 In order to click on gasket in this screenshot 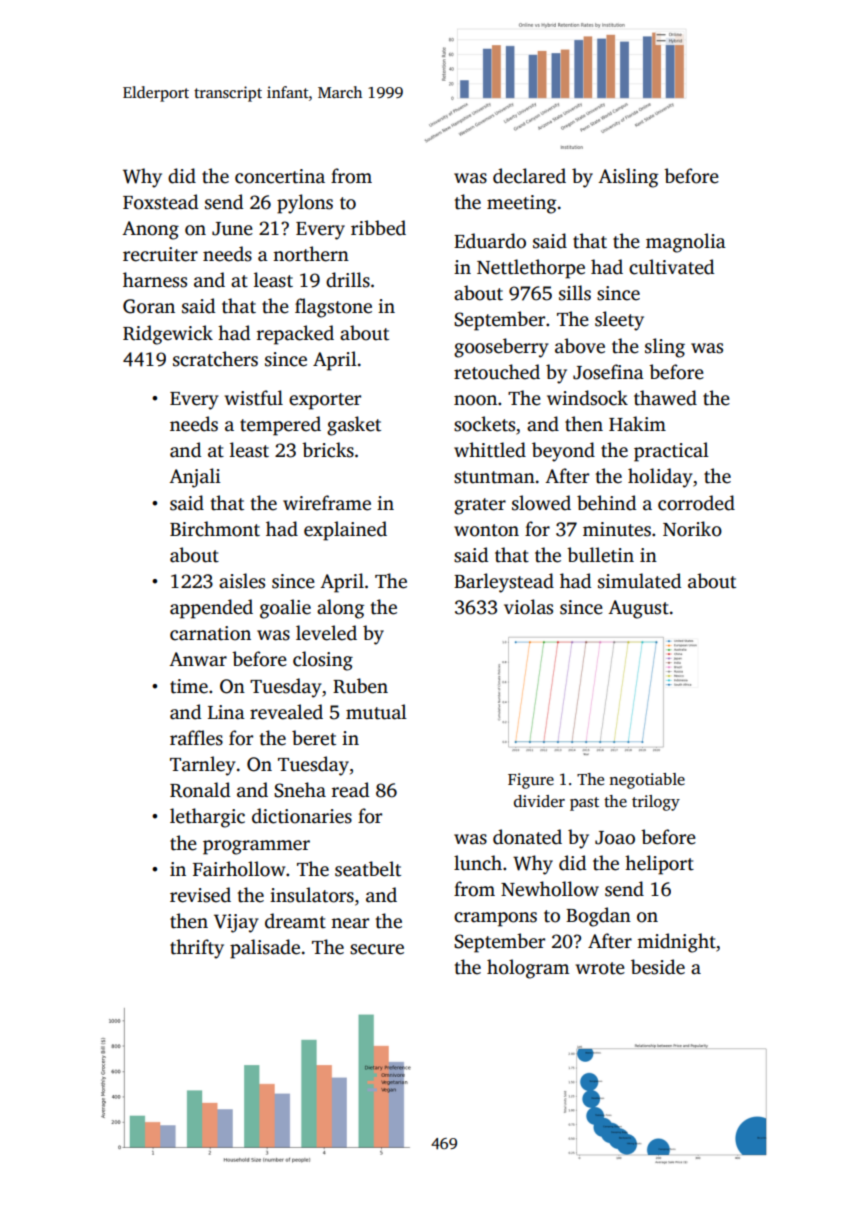, I will do `click(354, 426)`.
